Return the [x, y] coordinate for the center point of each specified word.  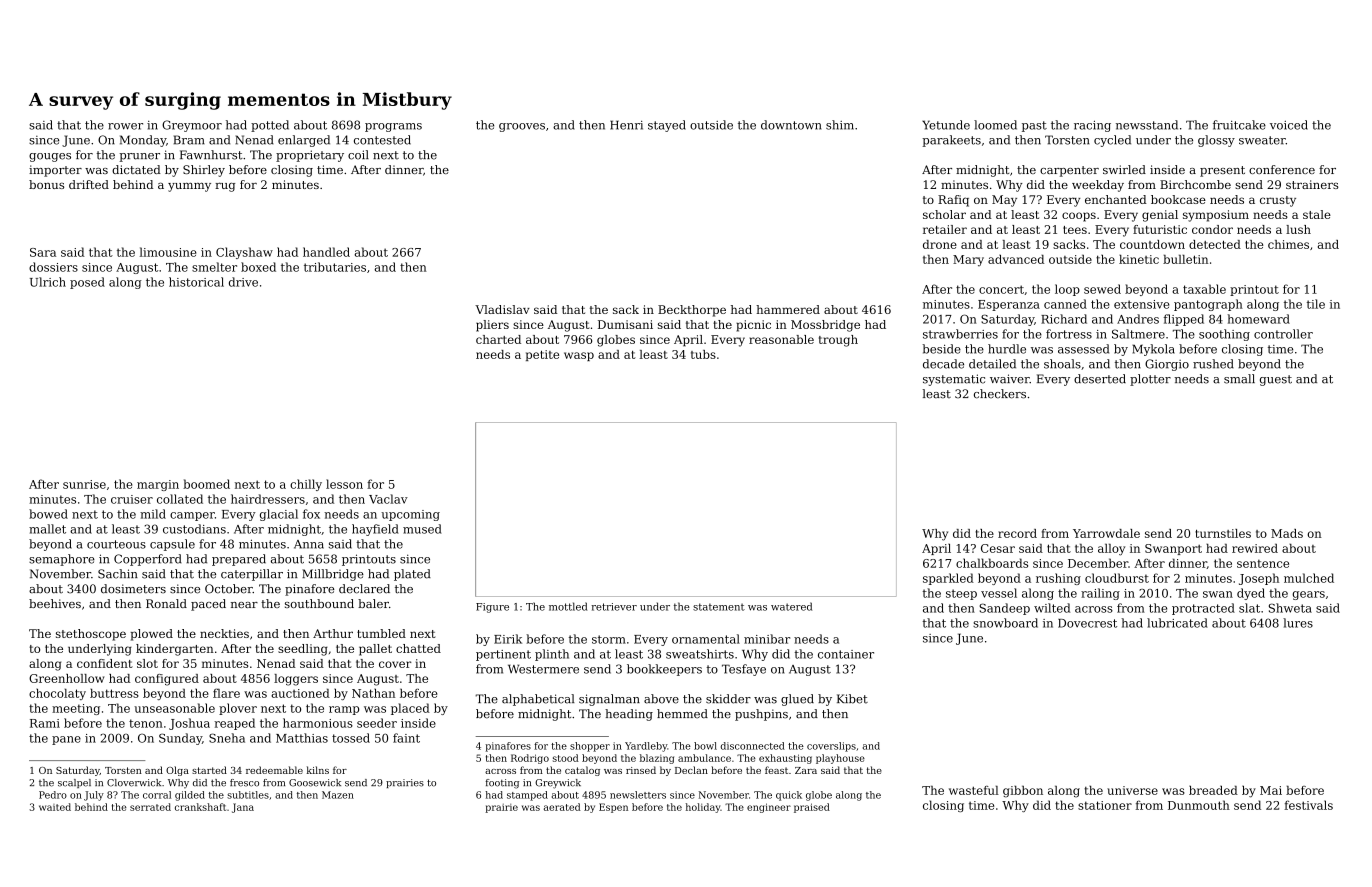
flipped [1184, 320]
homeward [1258, 319]
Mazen [338, 795]
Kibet [852, 699]
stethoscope [91, 635]
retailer [945, 229]
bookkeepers [664, 670]
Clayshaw [244, 253]
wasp [579, 356]
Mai [1271, 790]
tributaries [335, 267]
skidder [728, 699]
